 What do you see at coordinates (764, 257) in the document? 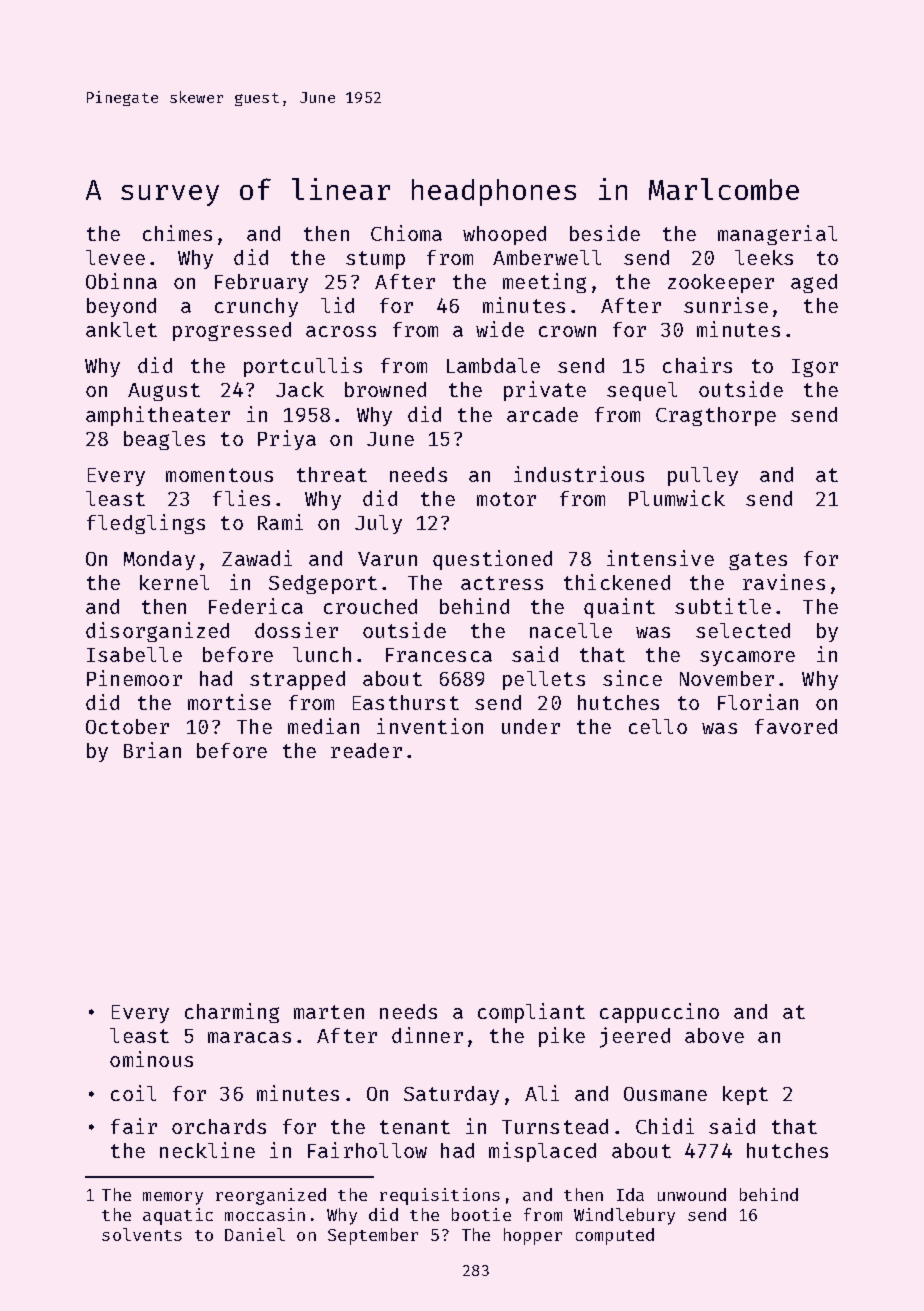
I see `leeks` at bounding box center [764, 257].
